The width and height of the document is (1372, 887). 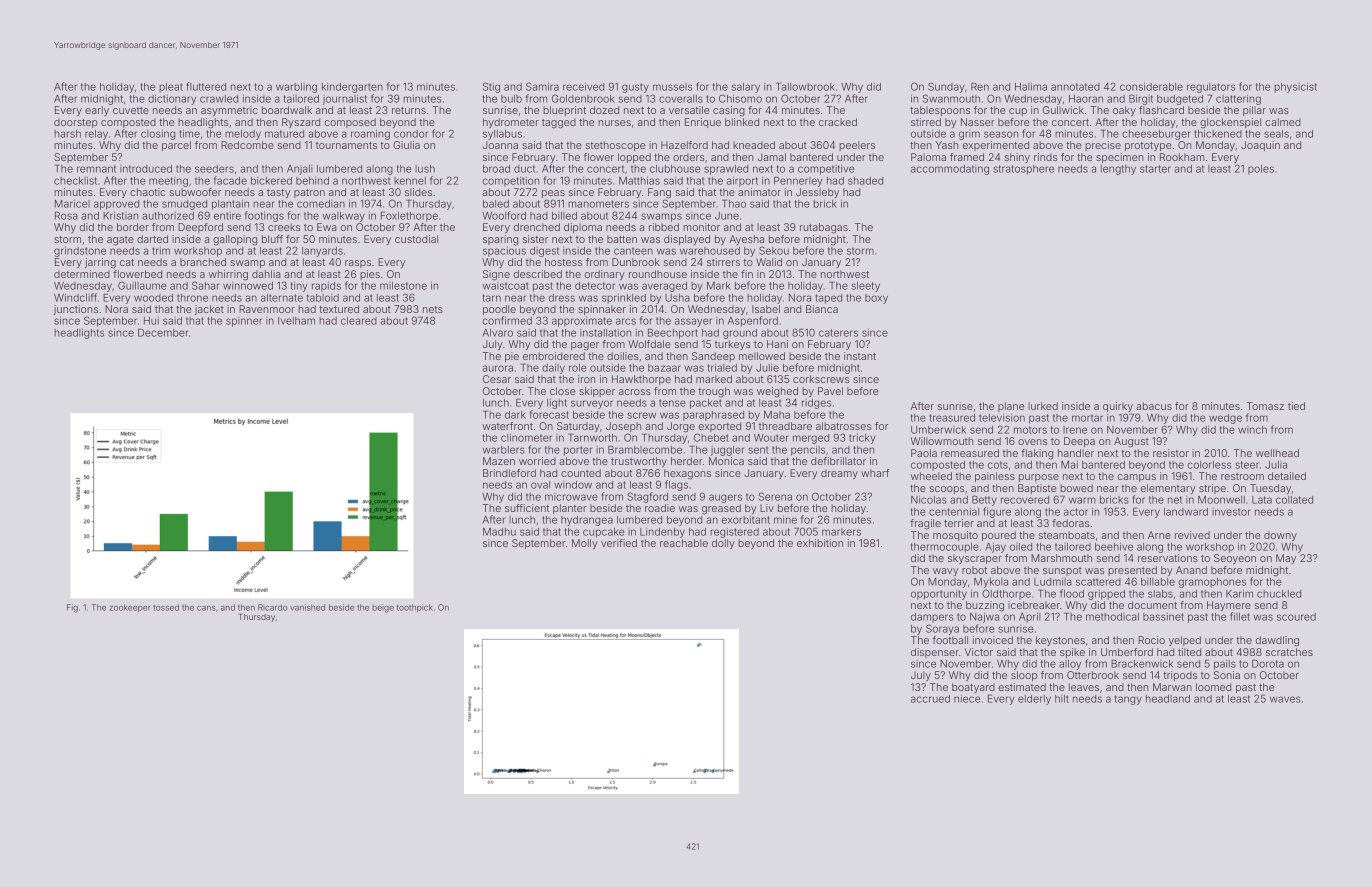 What do you see at coordinates (1063, 110) in the document?
I see `Gullwick` at bounding box center [1063, 110].
